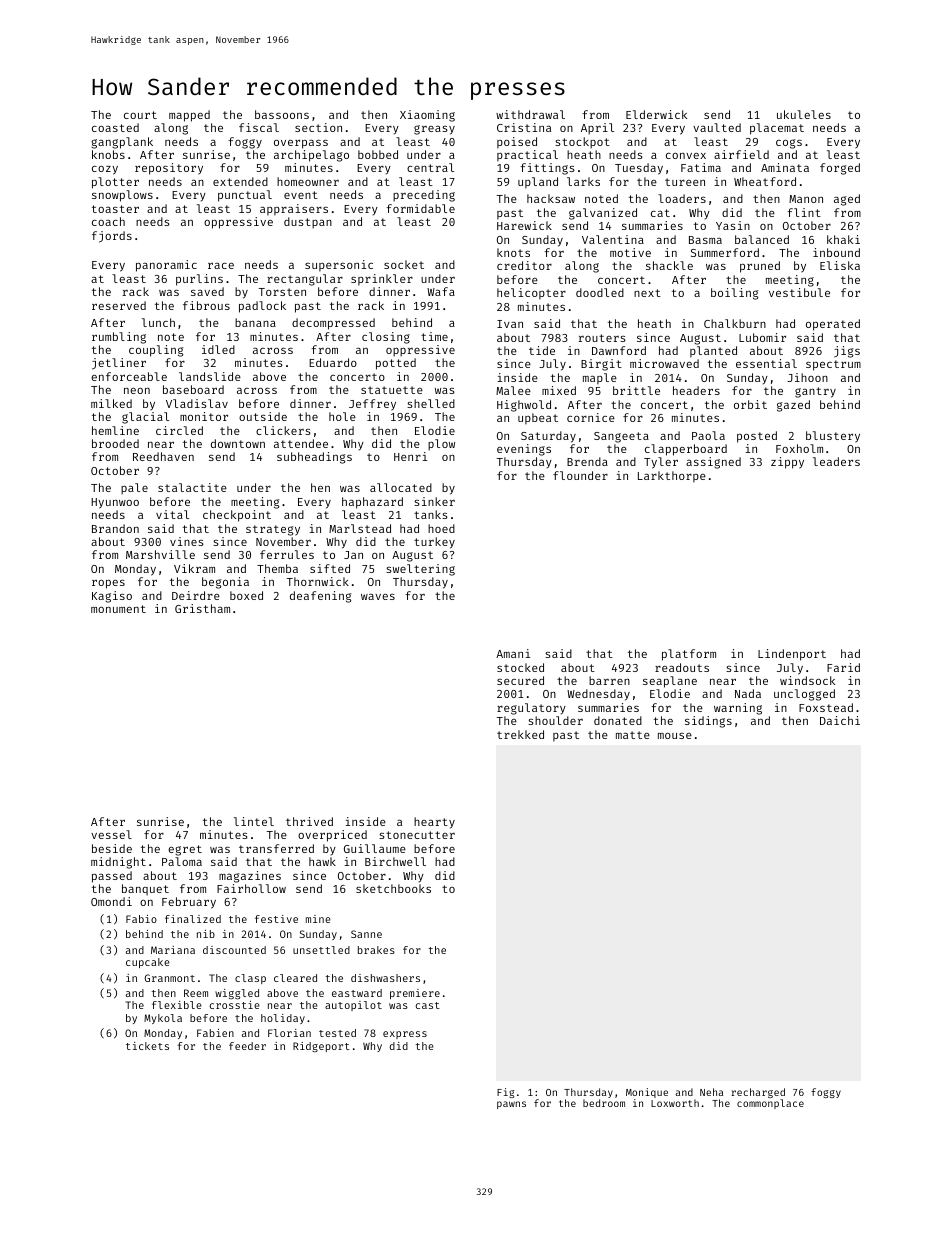 The image size is (952, 1233). Describe the element at coordinates (405, 1035) in the image. I see `express` at that location.
